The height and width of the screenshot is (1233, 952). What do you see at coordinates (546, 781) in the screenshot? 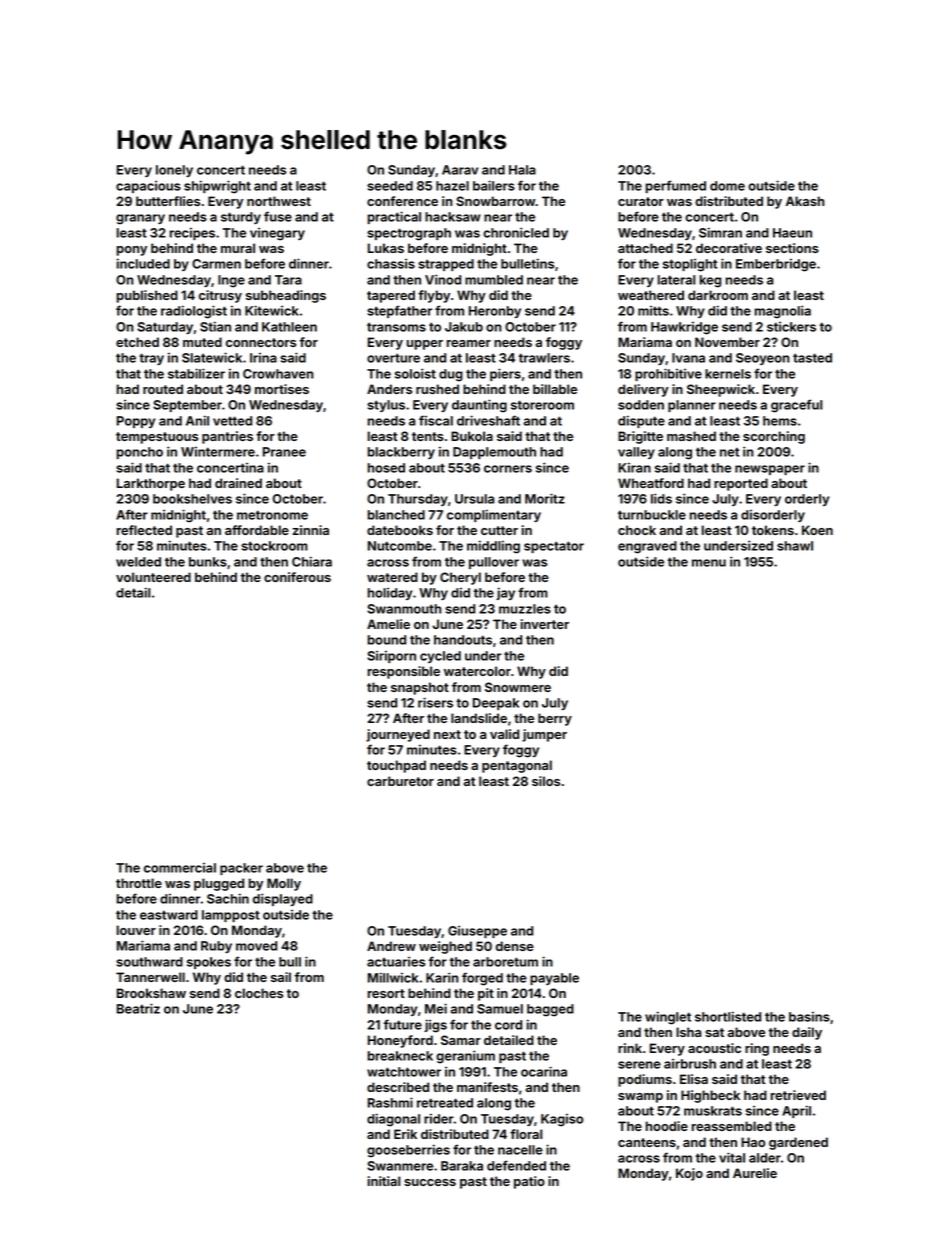
I see `silos` at bounding box center [546, 781].
